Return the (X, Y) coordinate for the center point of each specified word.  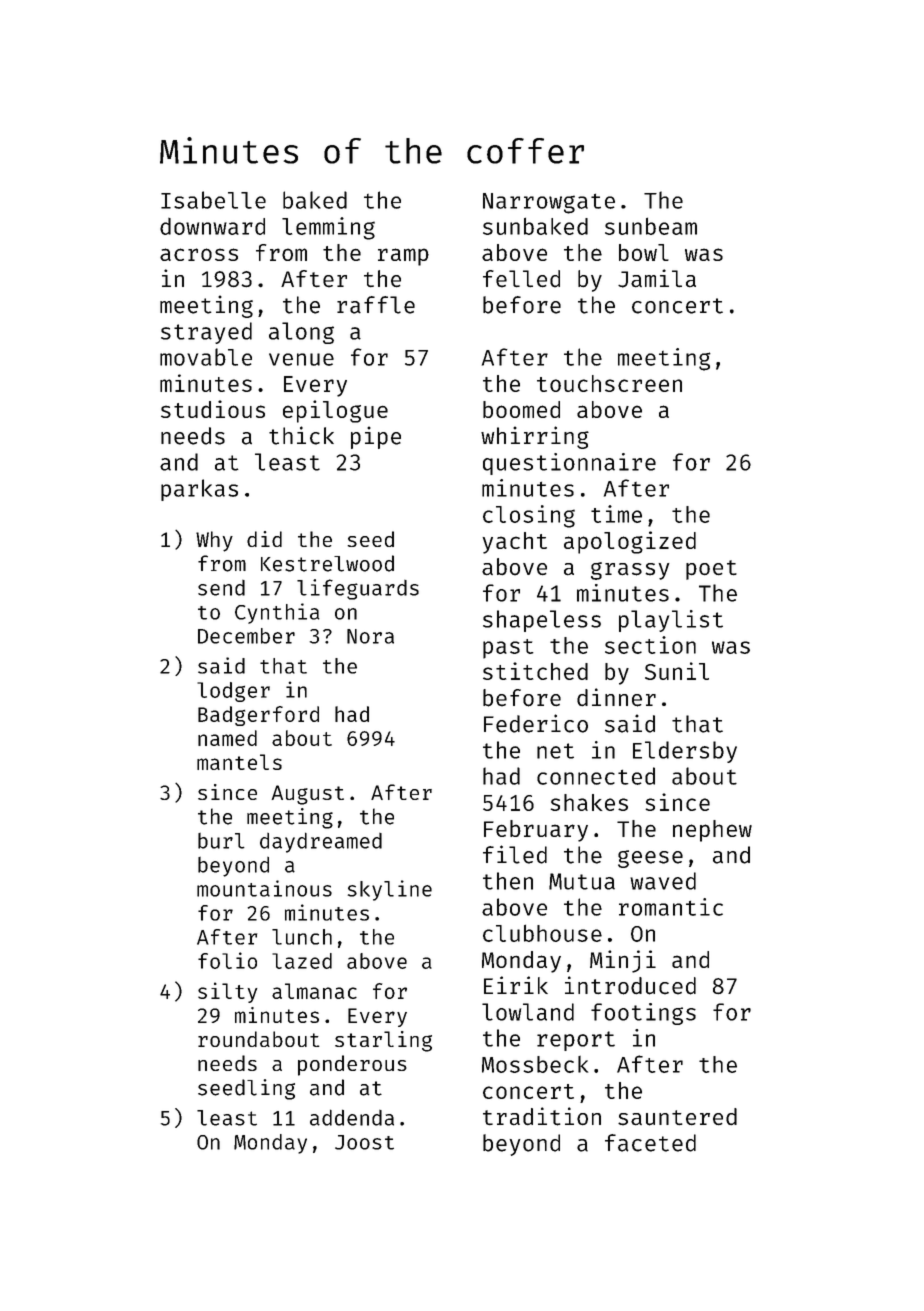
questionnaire (569, 464)
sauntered (677, 1117)
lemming (328, 228)
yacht (515, 543)
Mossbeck (535, 1064)
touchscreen (609, 383)
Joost (364, 1142)
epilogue (335, 411)
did (264, 539)
